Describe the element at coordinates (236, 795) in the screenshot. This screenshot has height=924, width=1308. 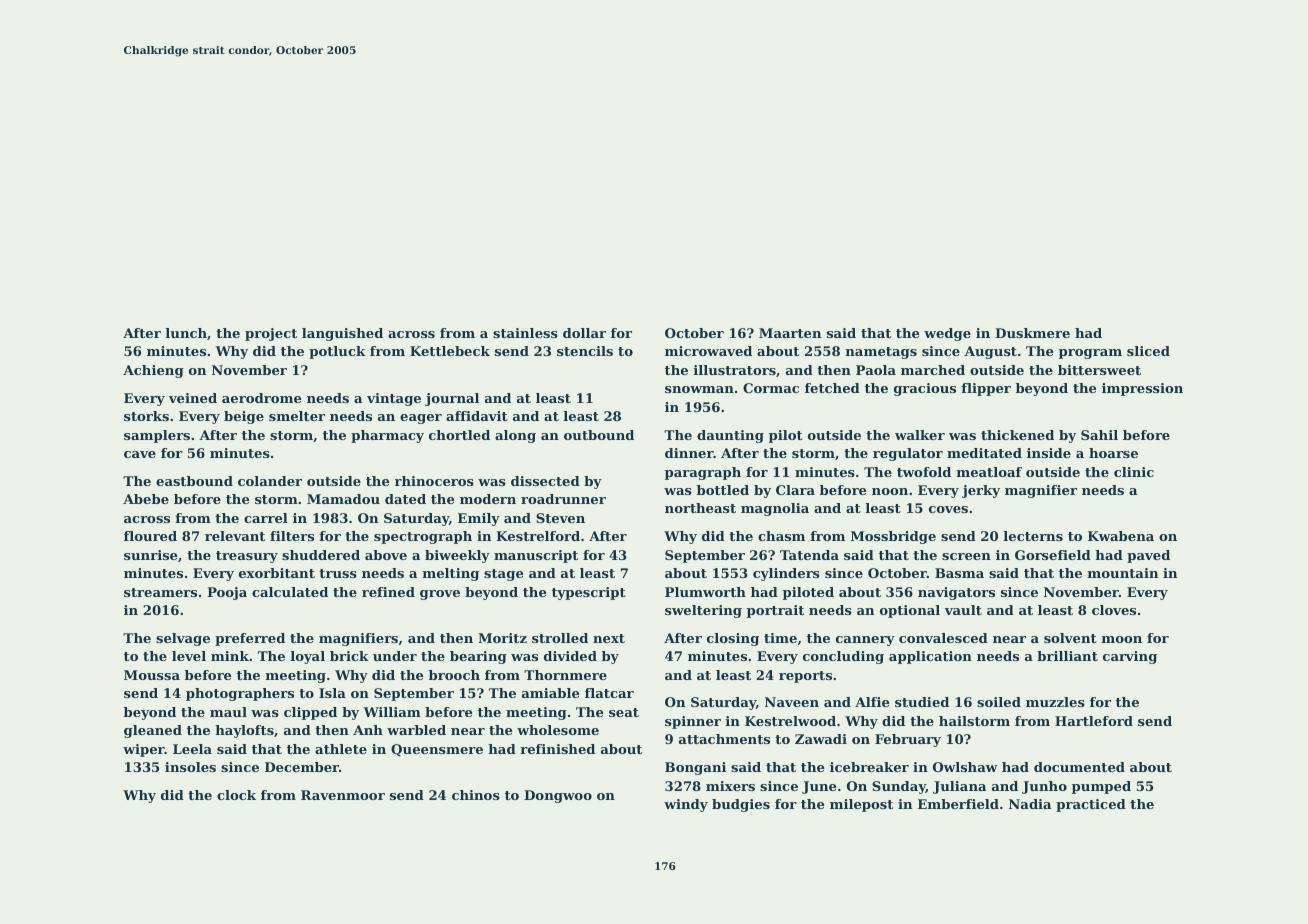
I see `clock` at that location.
